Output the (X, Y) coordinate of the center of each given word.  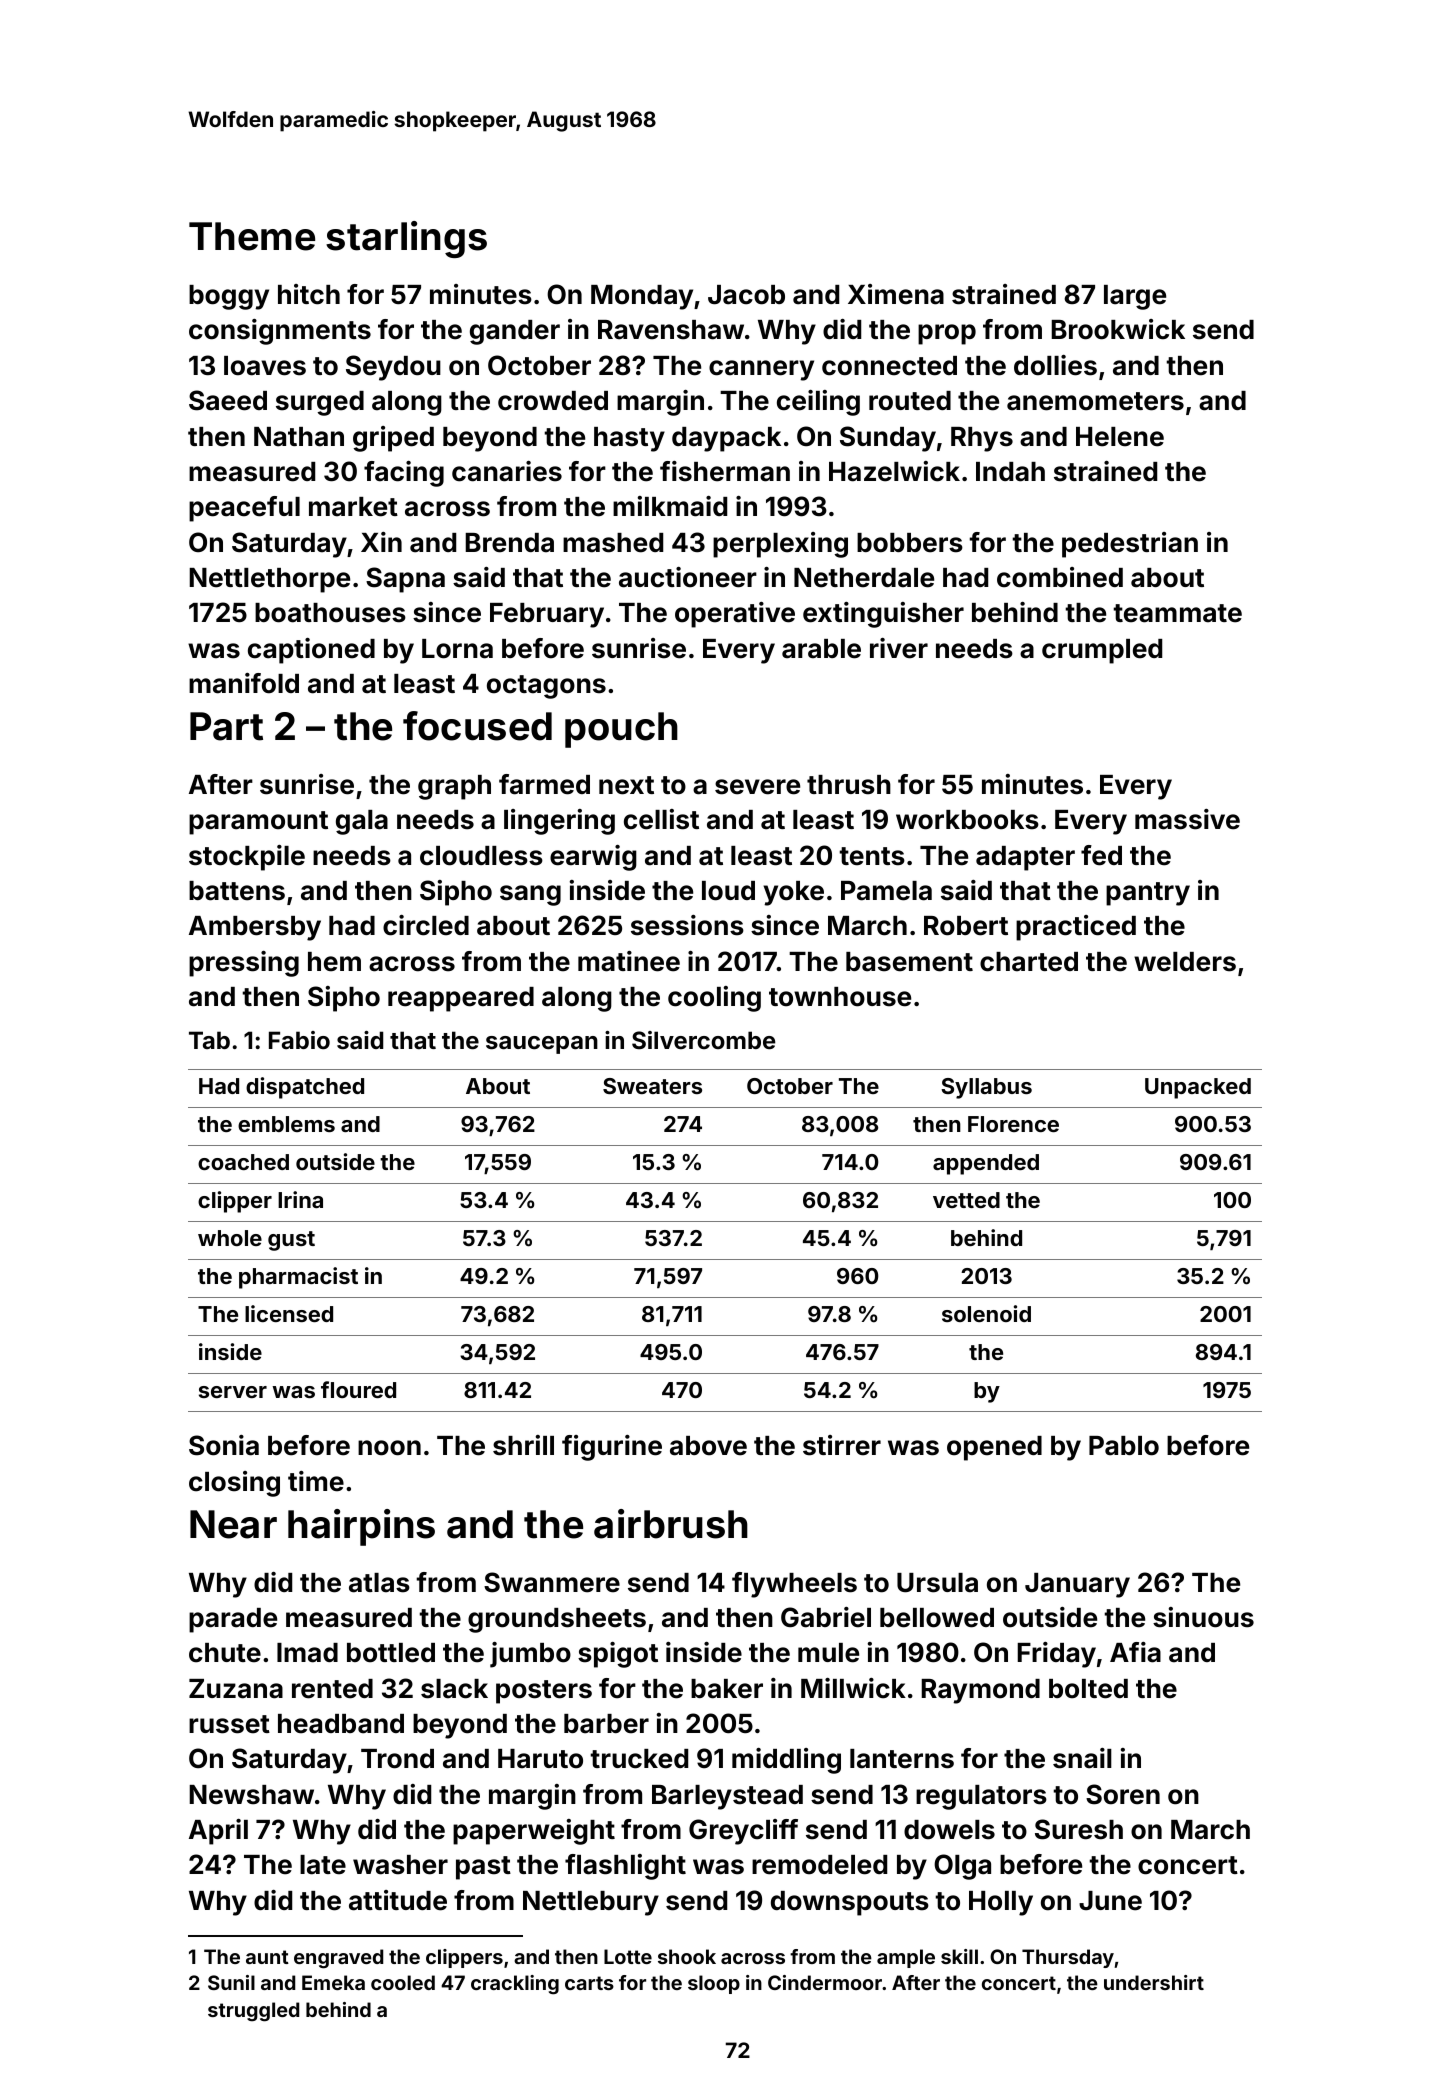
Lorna (457, 649)
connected (889, 366)
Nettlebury (591, 1903)
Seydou (393, 368)
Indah (1010, 472)
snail (1082, 1758)
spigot (618, 1655)
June (1110, 1901)
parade (233, 1620)
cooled (403, 1982)
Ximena (896, 294)
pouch (621, 730)
